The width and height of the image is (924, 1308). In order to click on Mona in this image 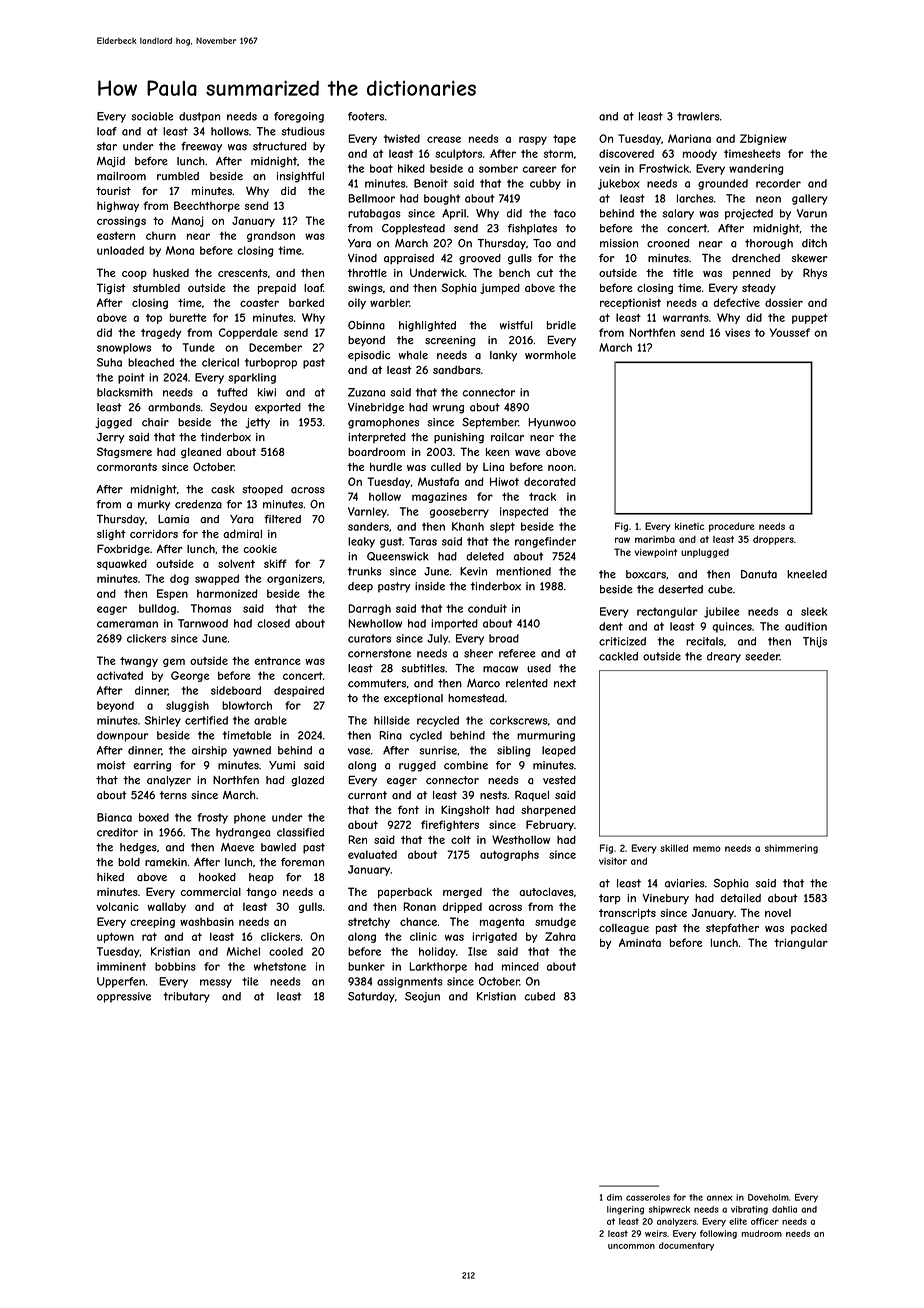, I will do `click(180, 250)`.
